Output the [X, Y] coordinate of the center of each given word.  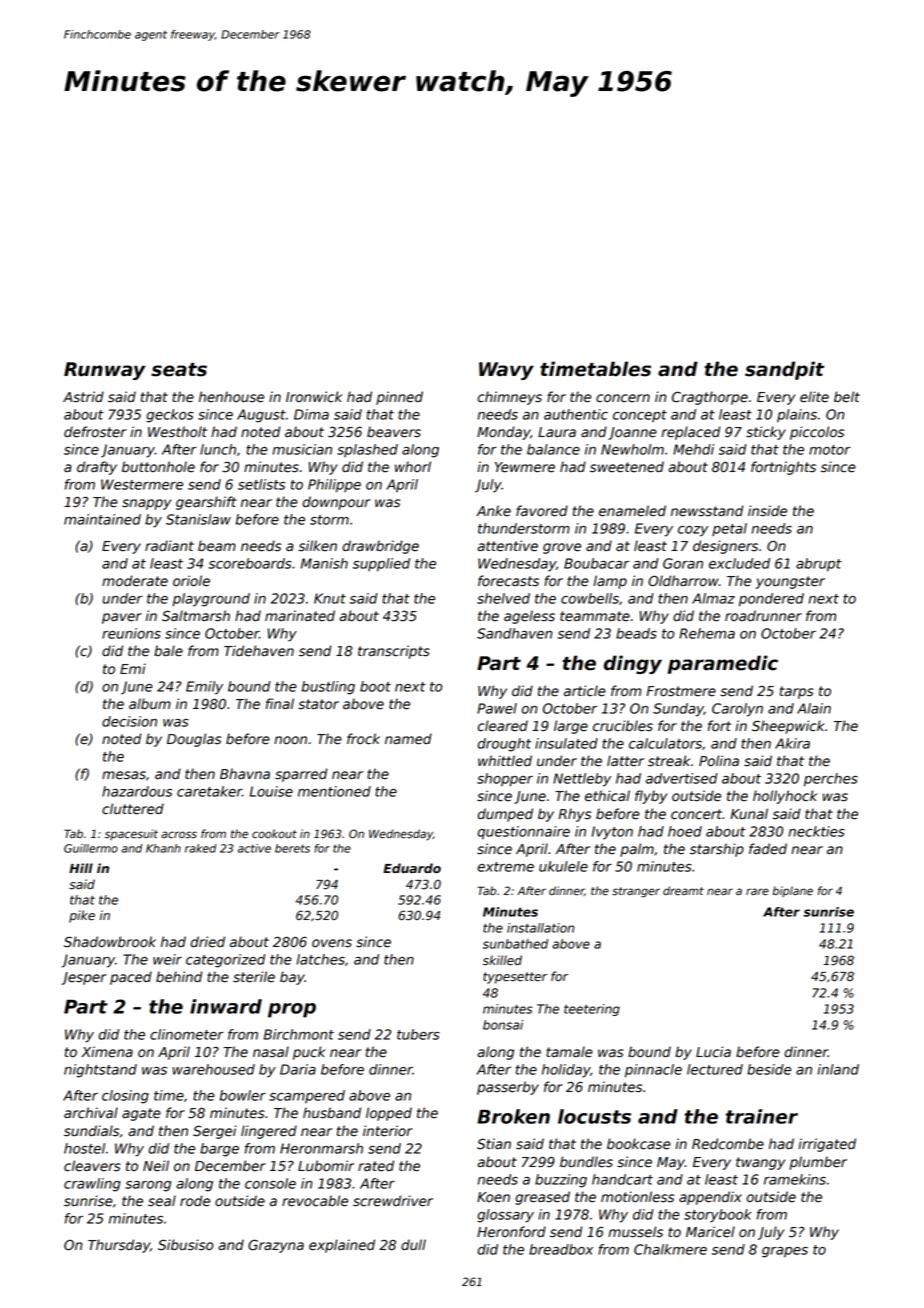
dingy [633, 664]
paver [122, 618]
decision [129, 721]
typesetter [515, 978]
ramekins [795, 1179]
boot [375, 686]
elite [814, 397]
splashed [367, 450]
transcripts [394, 652]
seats [179, 370]
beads [636, 633]
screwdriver [393, 1201]
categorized [226, 961]
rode [195, 1201]
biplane [793, 891]
